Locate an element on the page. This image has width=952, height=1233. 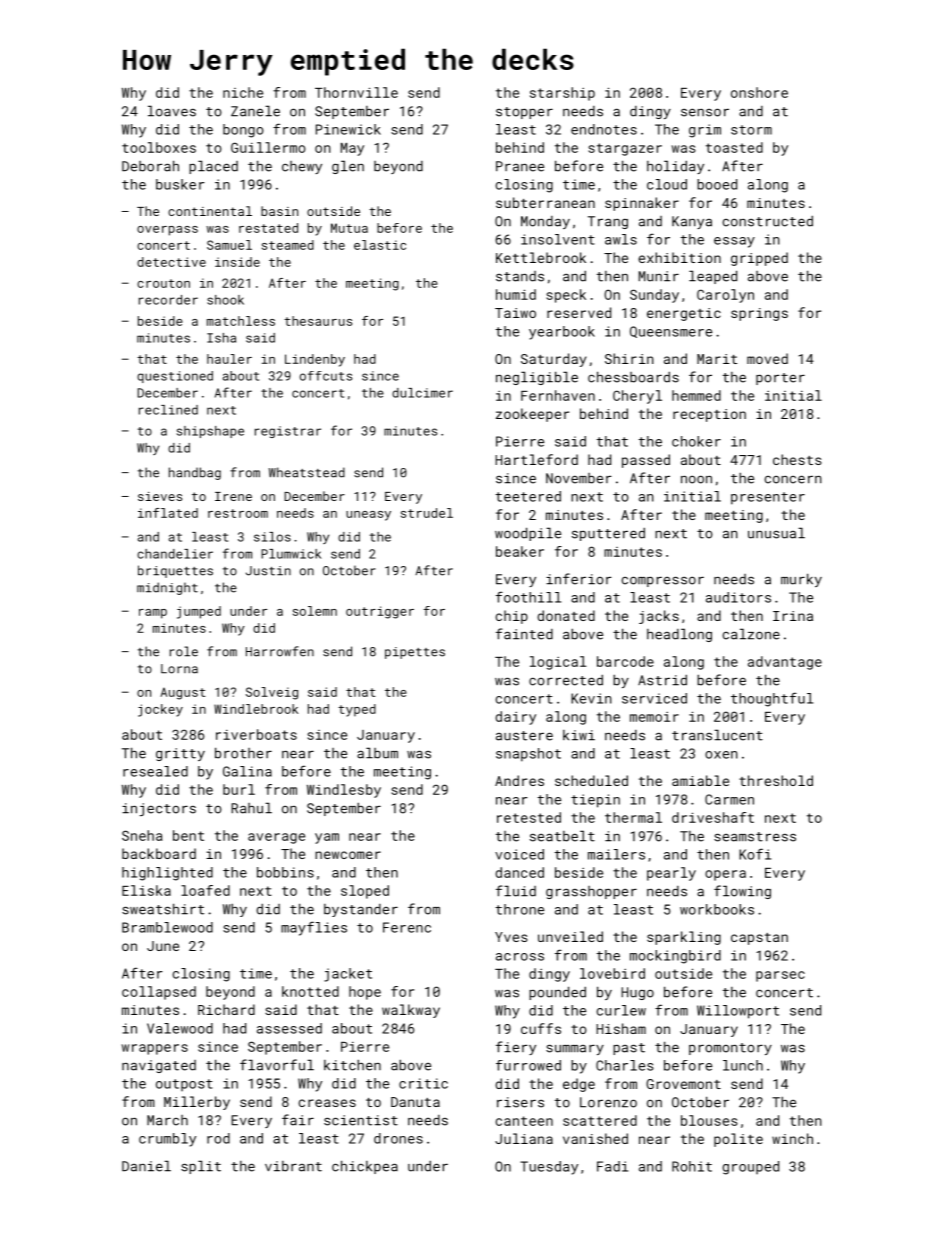
elastic is located at coordinates (380, 245).
